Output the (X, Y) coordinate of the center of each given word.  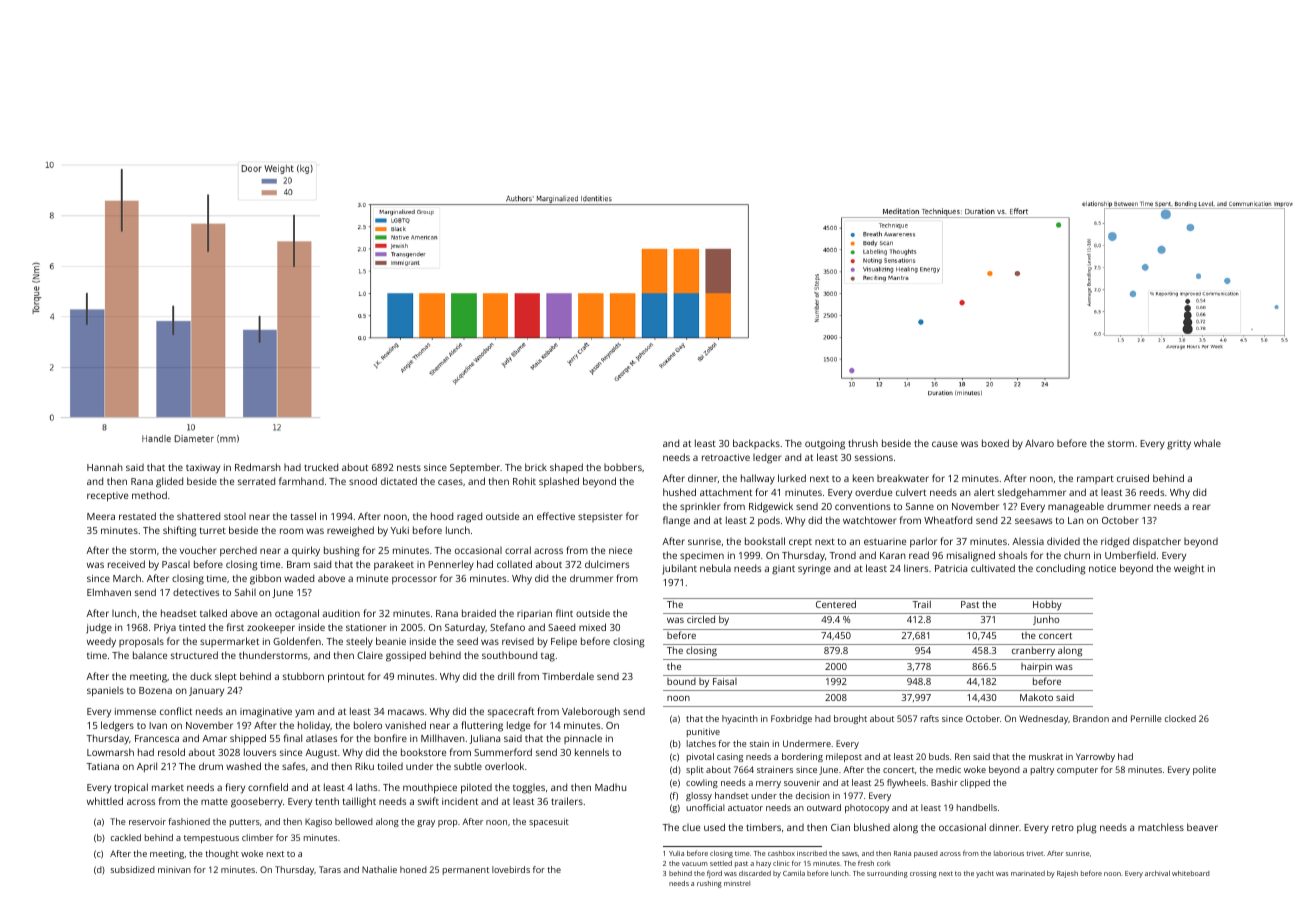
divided (1063, 541)
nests (409, 468)
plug (1087, 829)
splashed (559, 482)
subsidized (133, 869)
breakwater (903, 478)
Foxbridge (791, 719)
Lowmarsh (110, 752)
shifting (180, 531)
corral (518, 550)
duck (201, 676)
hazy (763, 864)
